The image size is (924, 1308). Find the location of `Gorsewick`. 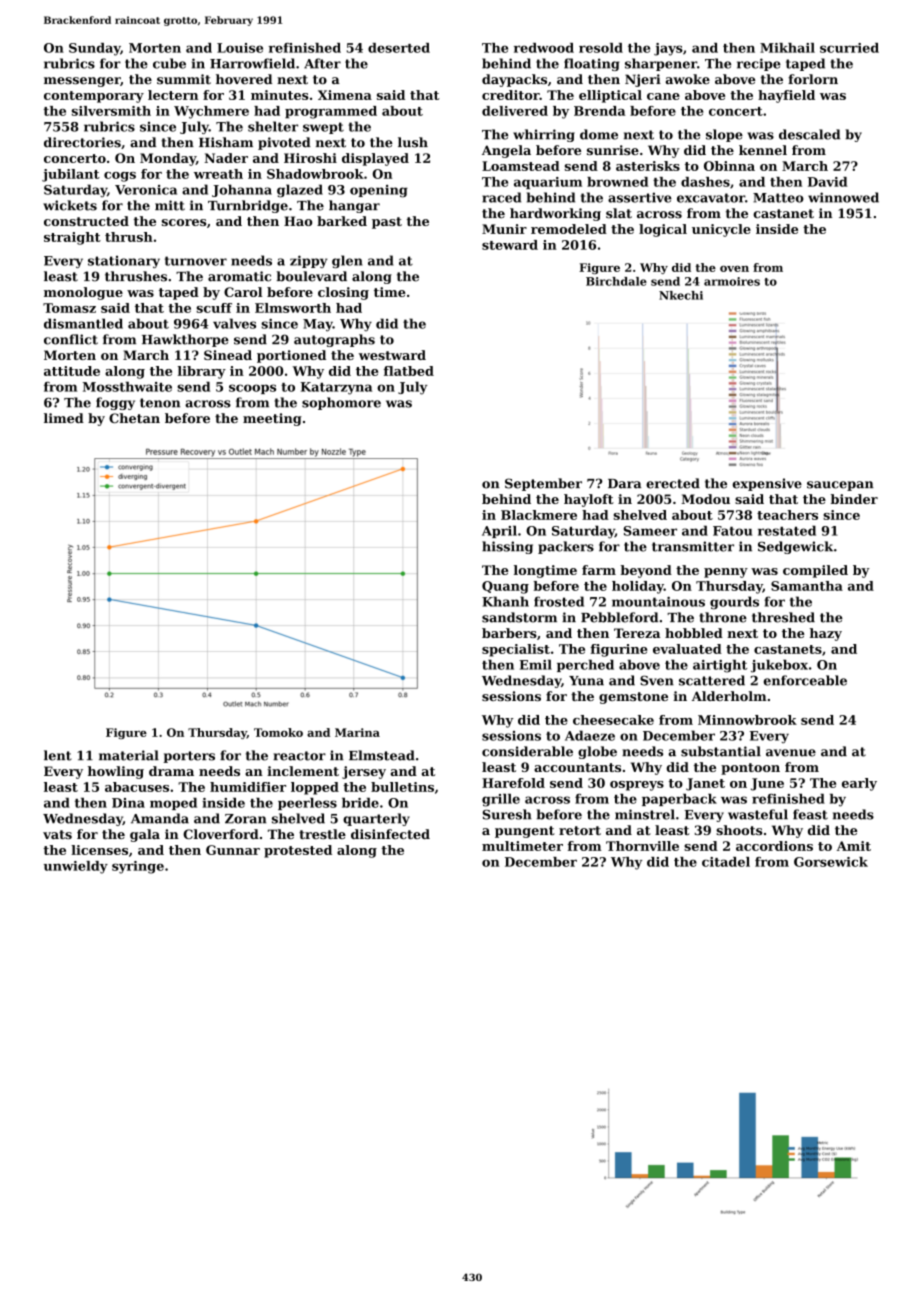

Gorsewick is located at coordinates (831, 862).
